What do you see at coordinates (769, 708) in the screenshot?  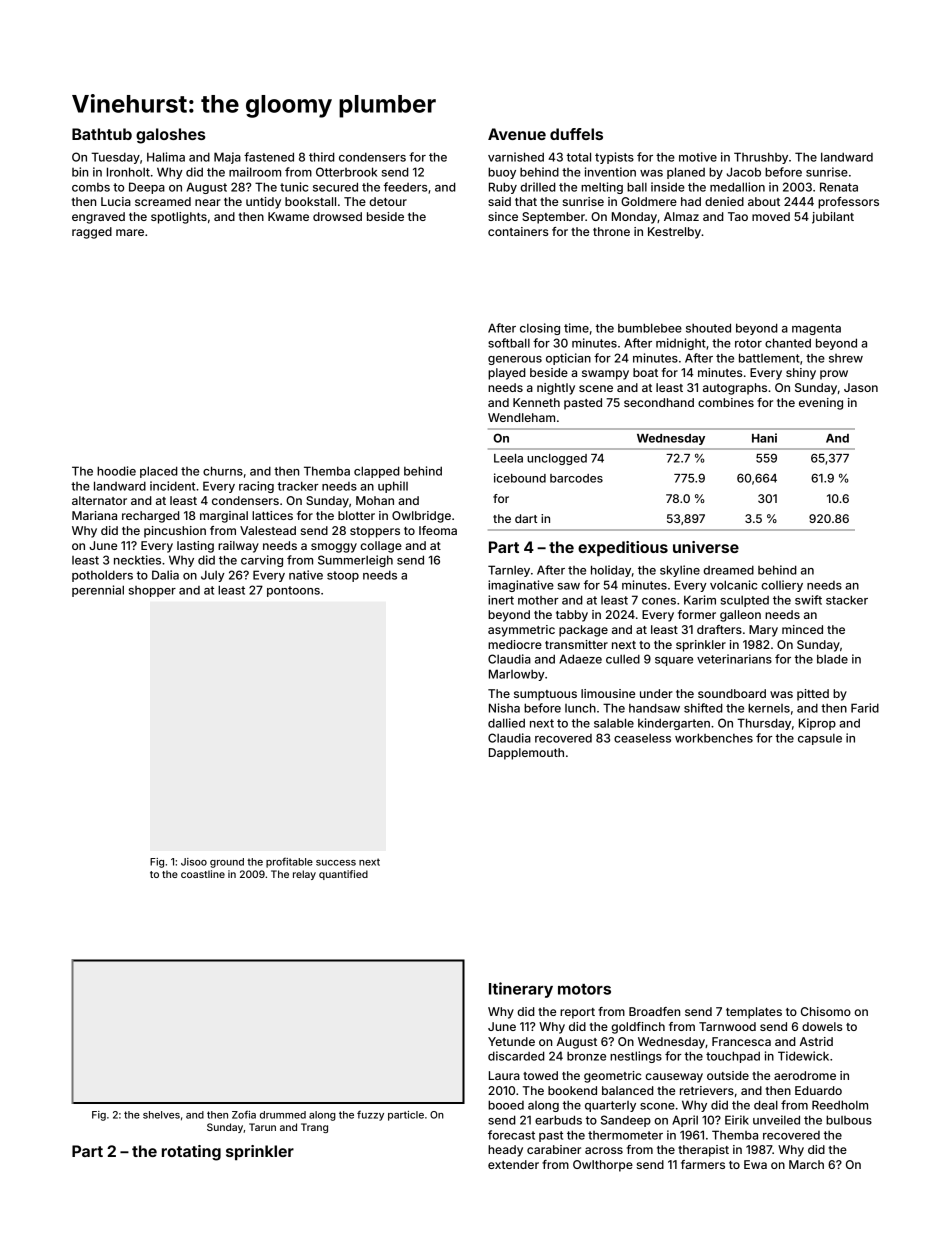 I see `kernels` at bounding box center [769, 708].
